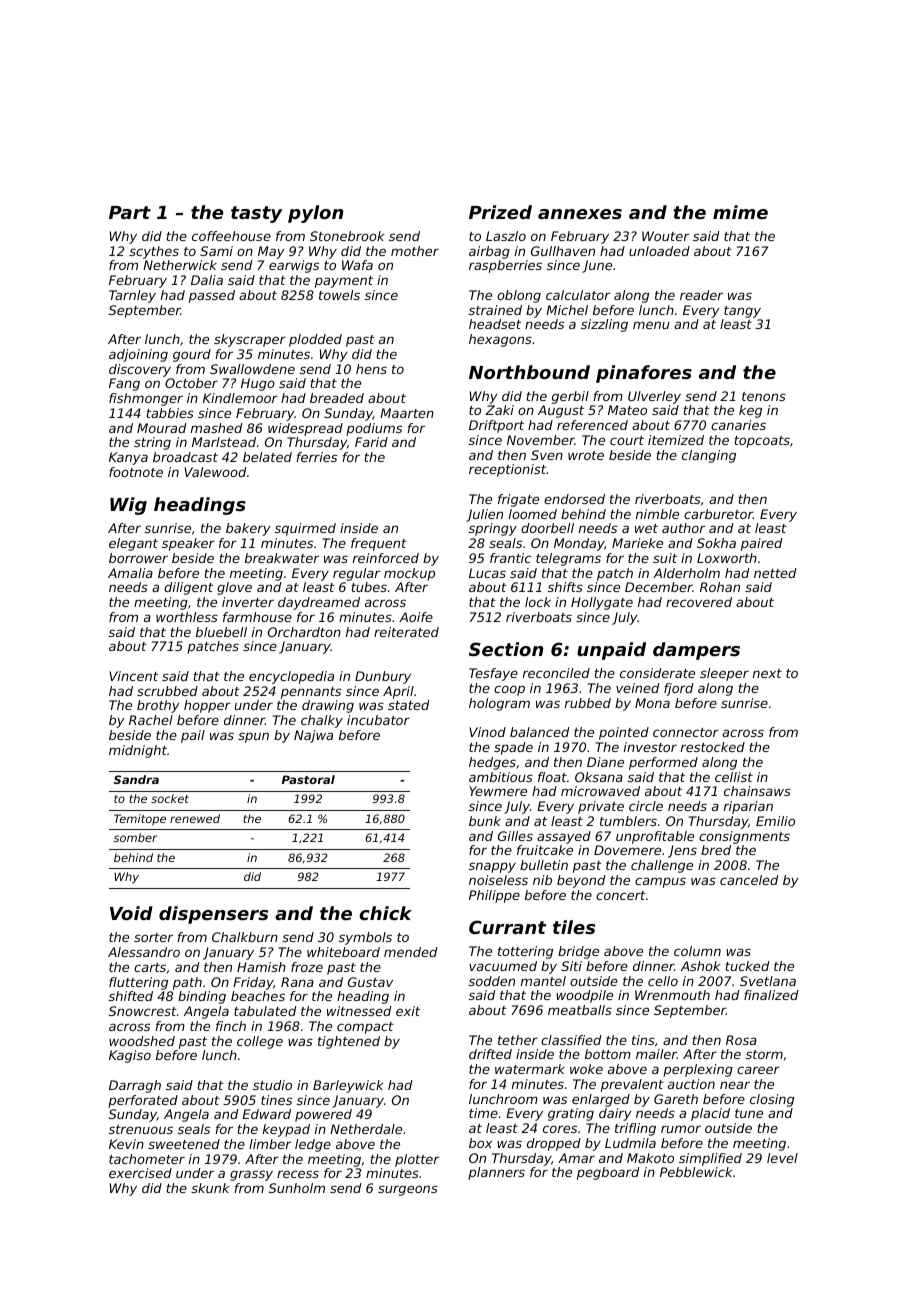  Describe the element at coordinates (304, 632) in the image. I see `Orchardton` at that location.
